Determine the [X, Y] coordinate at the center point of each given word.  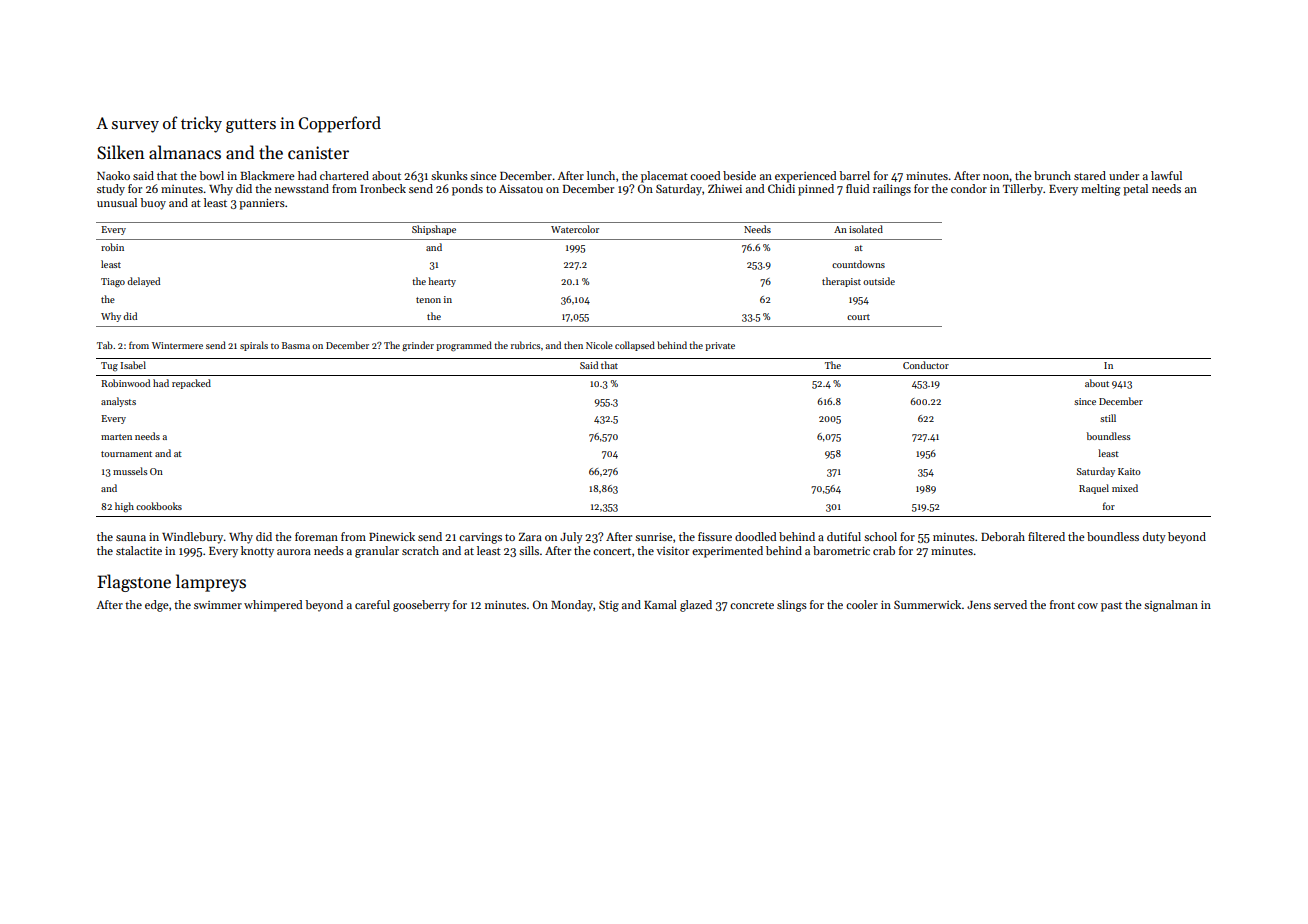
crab [884, 550]
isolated [866, 229]
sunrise [654, 536]
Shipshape [434, 230]
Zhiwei [725, 188]
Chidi [781, 188]
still [1108, 418]
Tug [109, 367]
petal [1135, 190]
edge [157, 606]
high [124, 507]
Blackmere [267, 175]
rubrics [525, 345]
